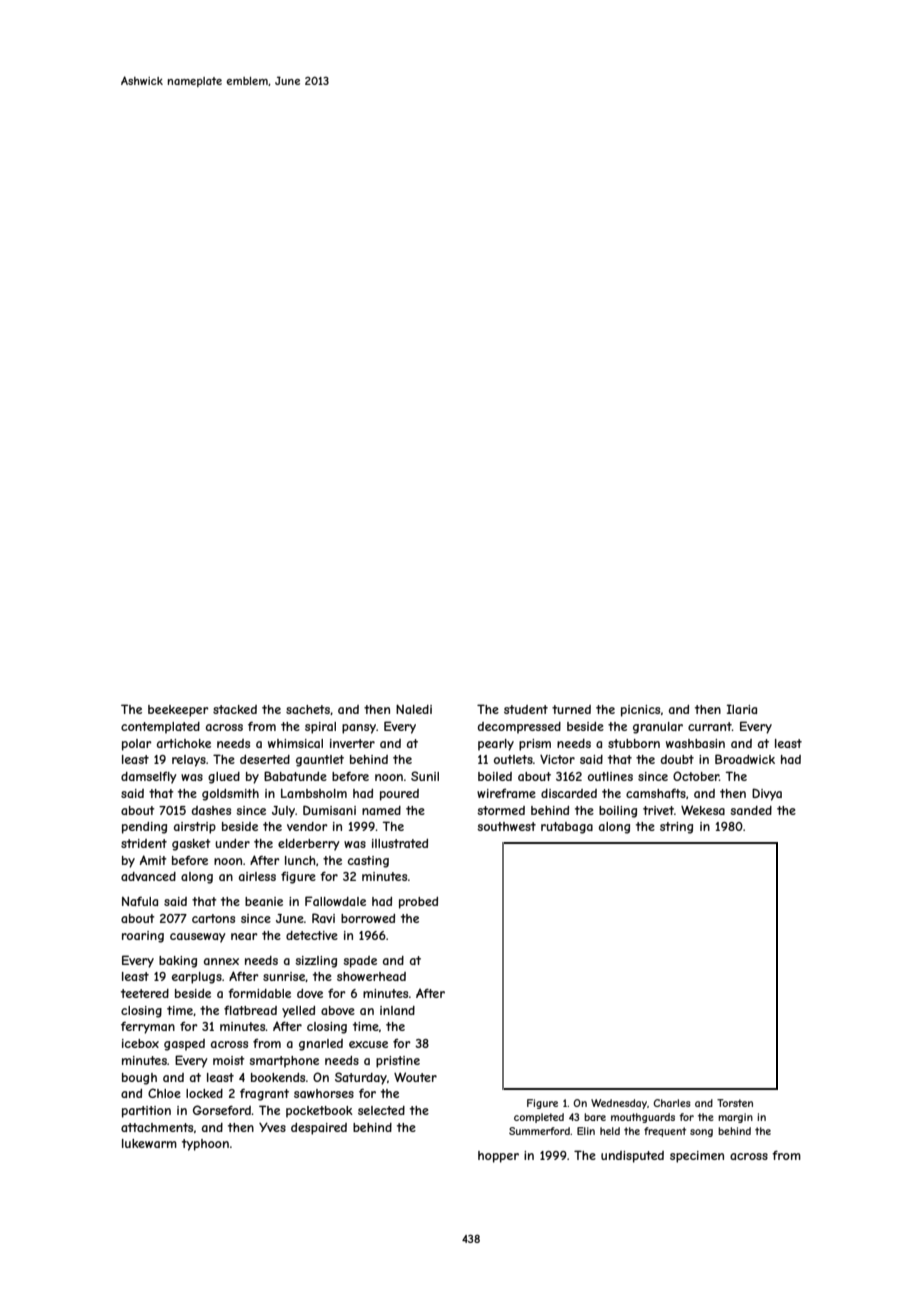 The image size is (924, 1314). What do you see at coordinates (137, 745) in the document?
I see `polar` at bounding box center [137, 745].
